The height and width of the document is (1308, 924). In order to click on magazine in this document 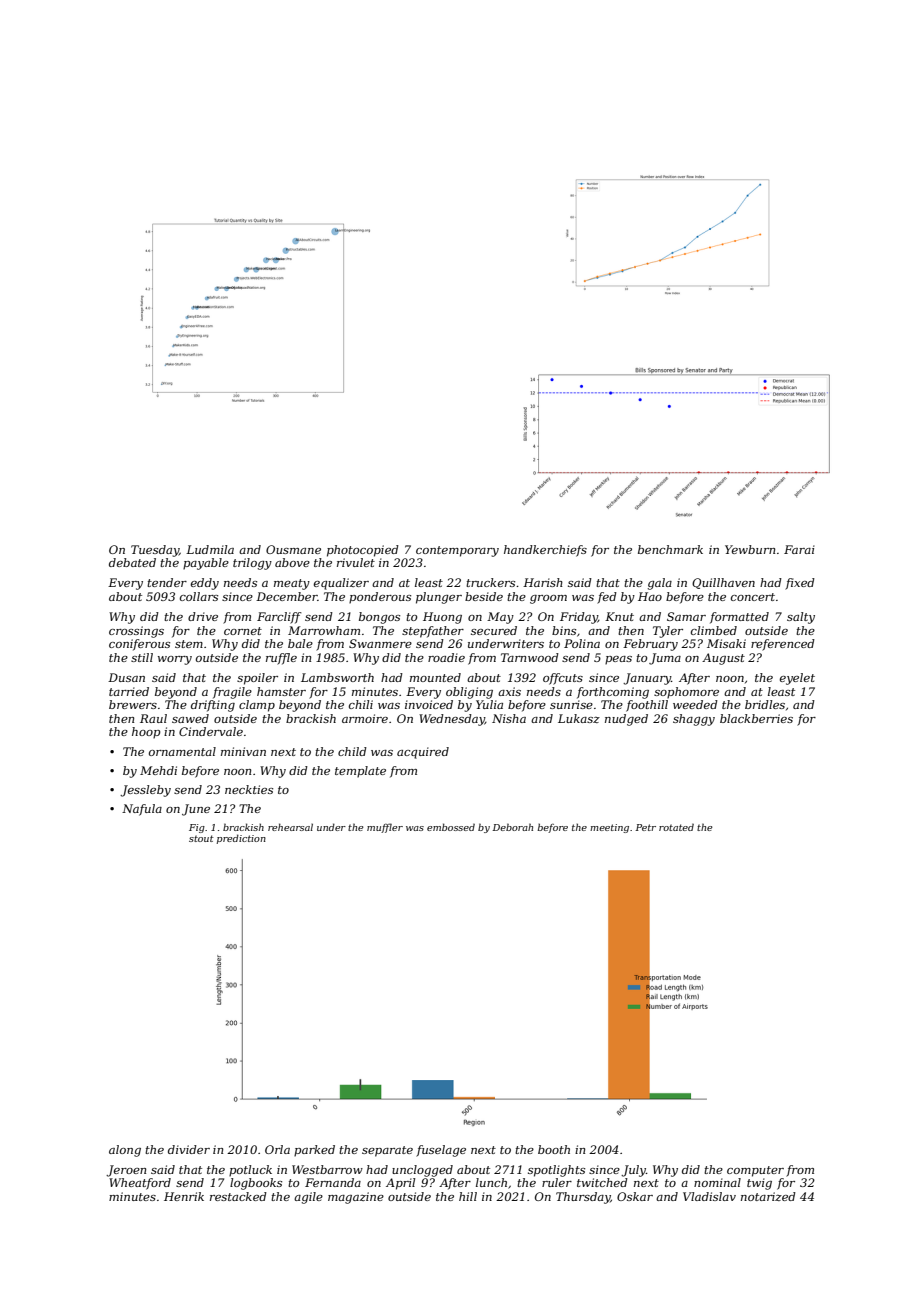, I will do `click(356, 1198)`.
